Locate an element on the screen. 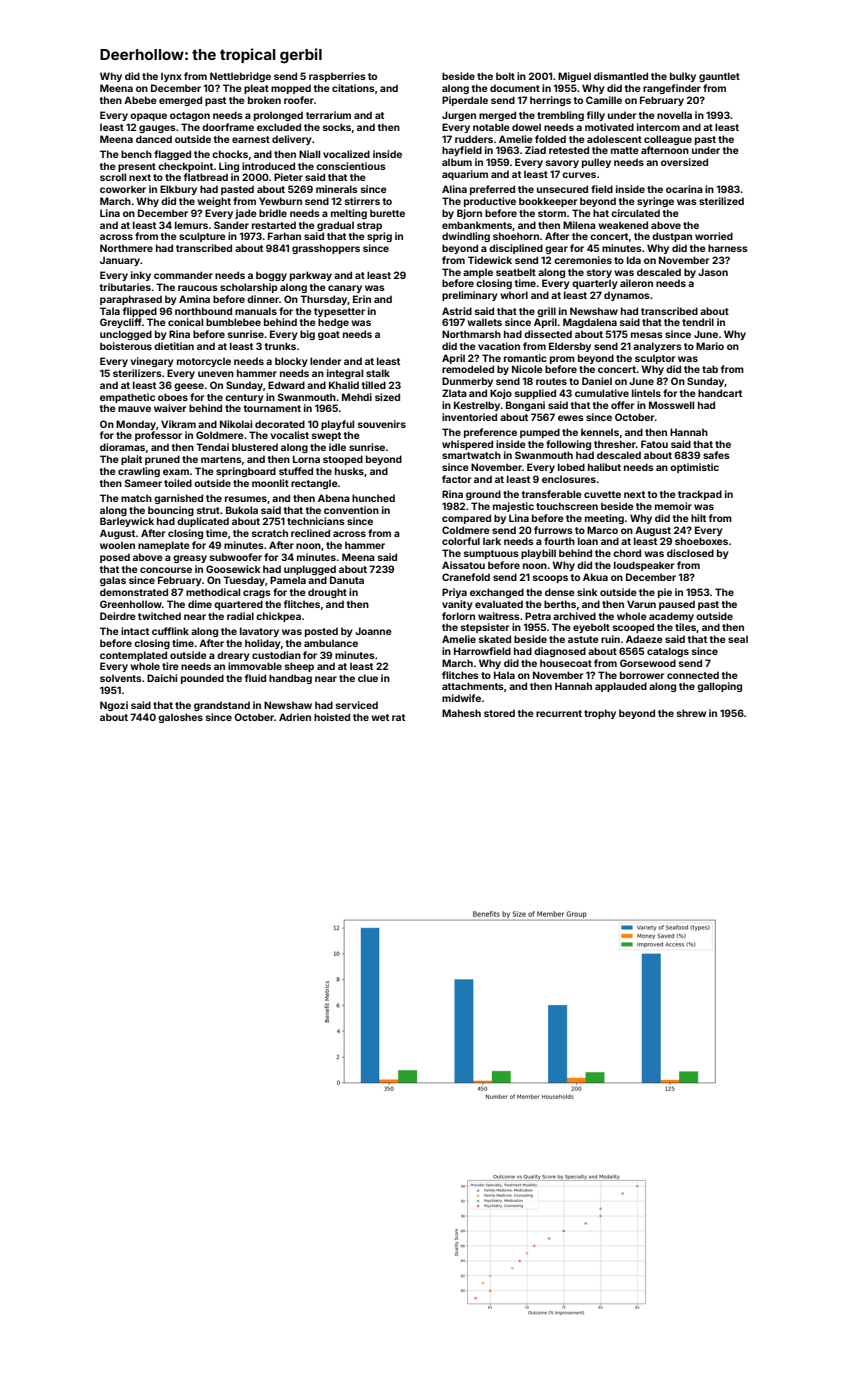  ample is located at coordinates (478, 273).
